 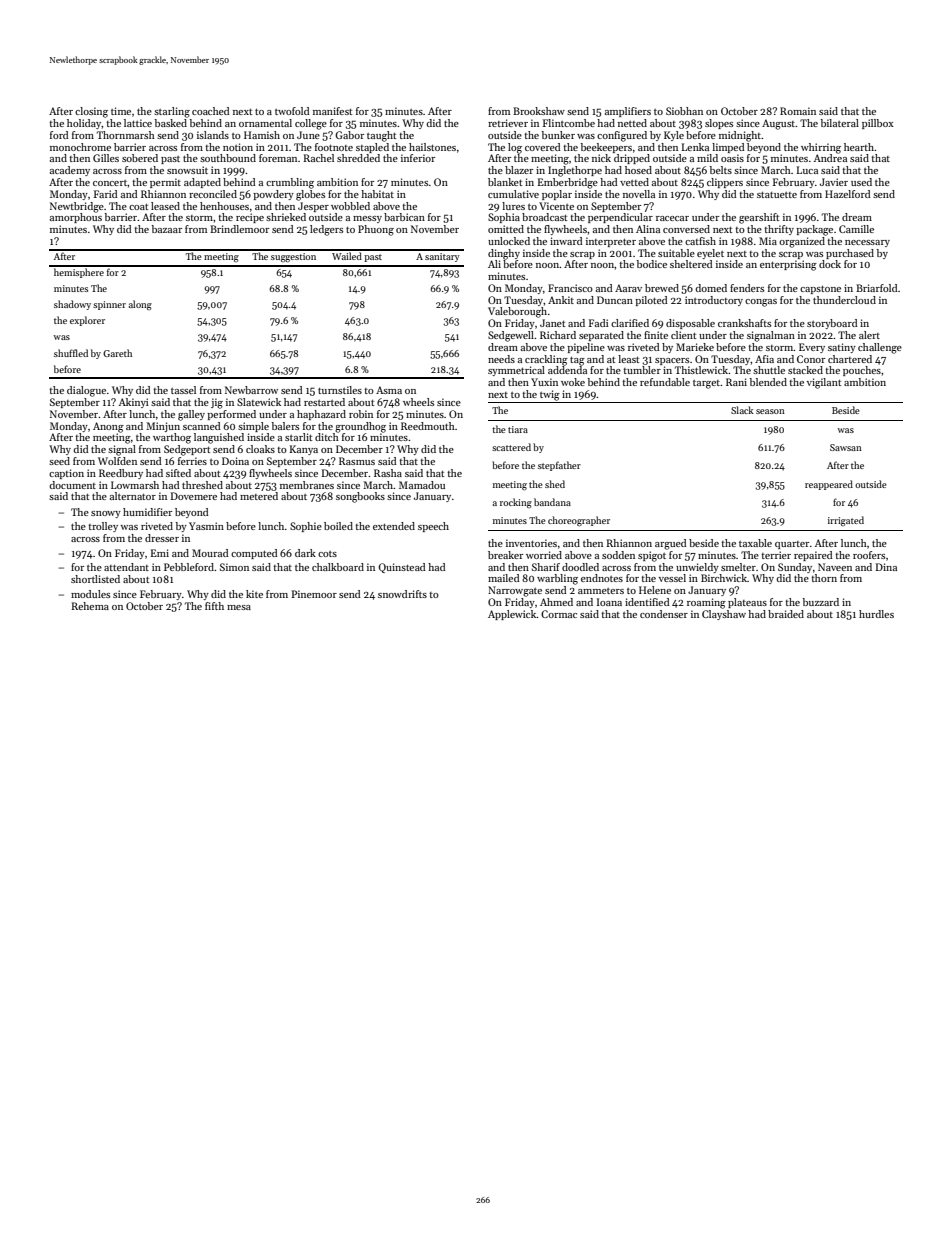 What do you see at coordinates (846, 521) in the image?
I see `irrigated` at bounding box center [846, 521].
